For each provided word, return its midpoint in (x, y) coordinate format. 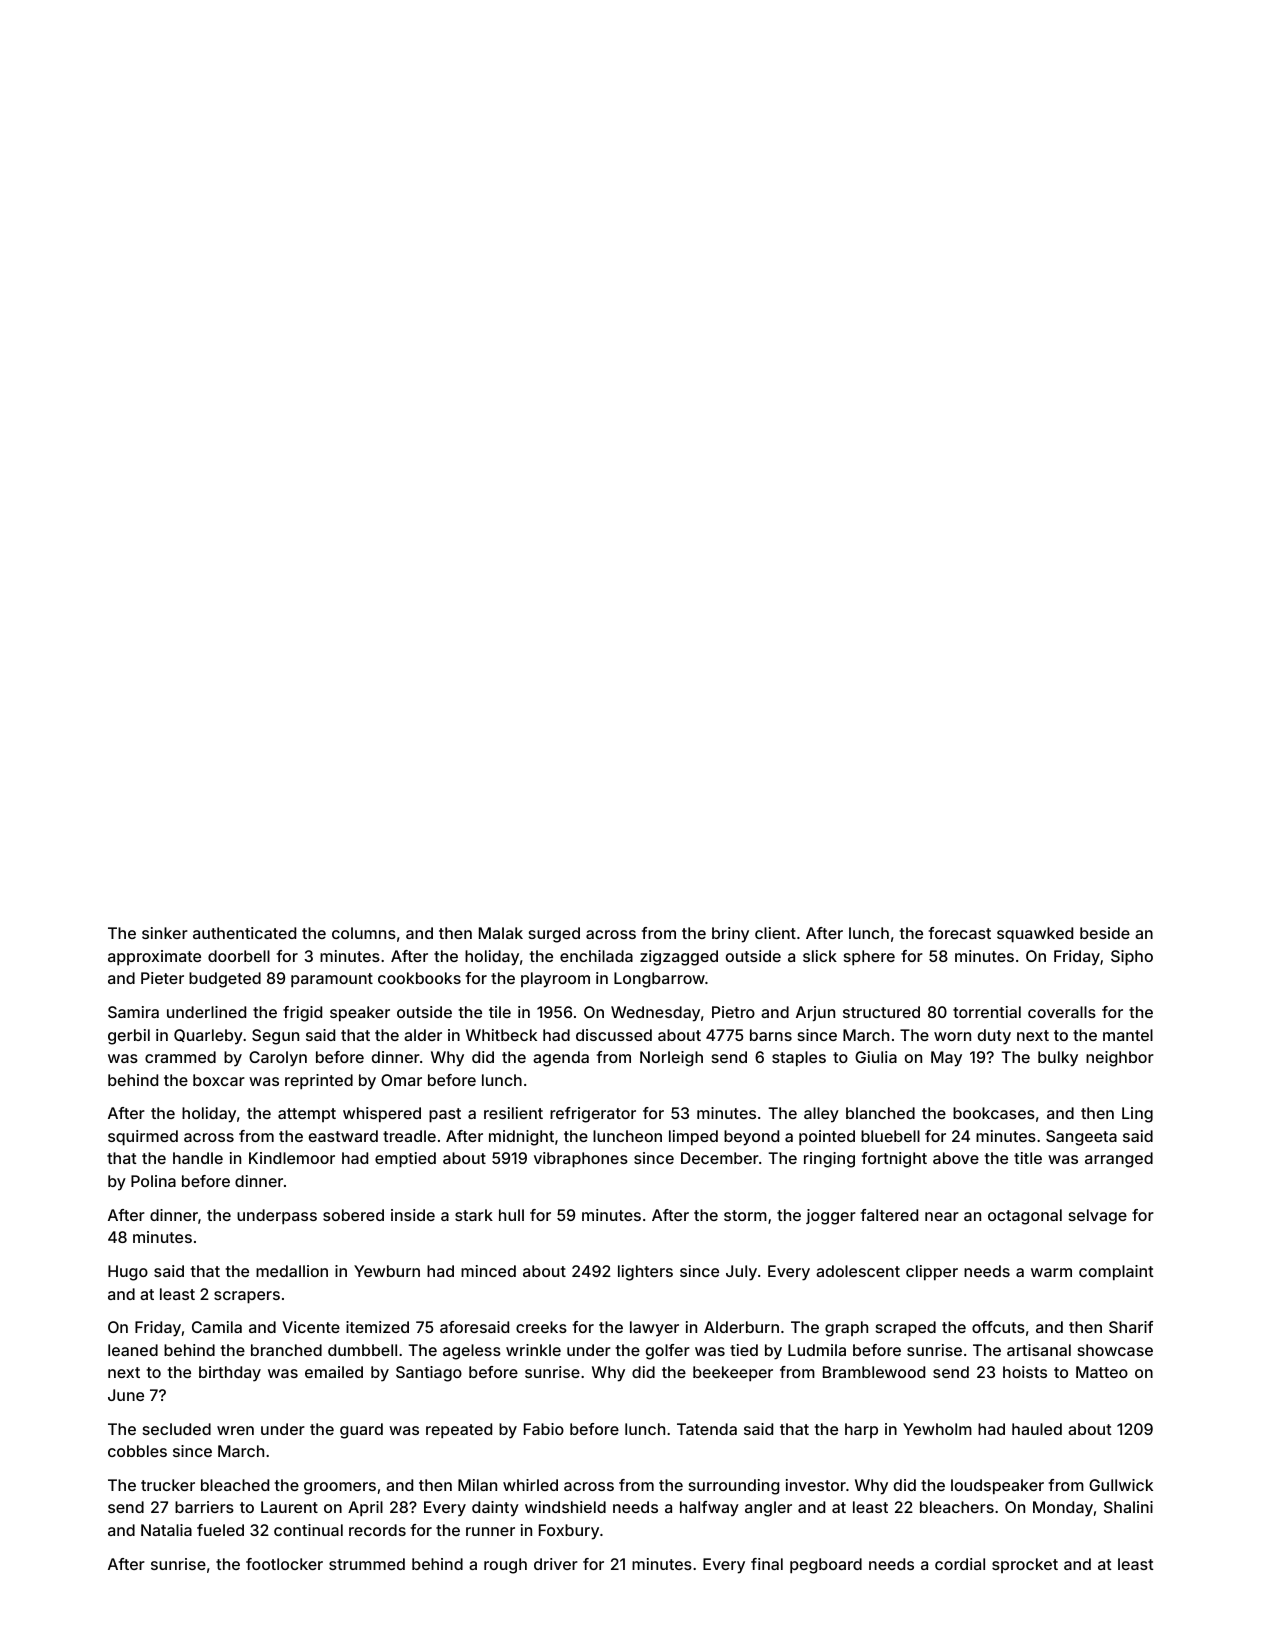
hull (511, 1215)
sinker (165, 933)
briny (730, 935)
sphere (869, 958)
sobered (353, 1215)
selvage (1098, 1217)
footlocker (284, 1564)
